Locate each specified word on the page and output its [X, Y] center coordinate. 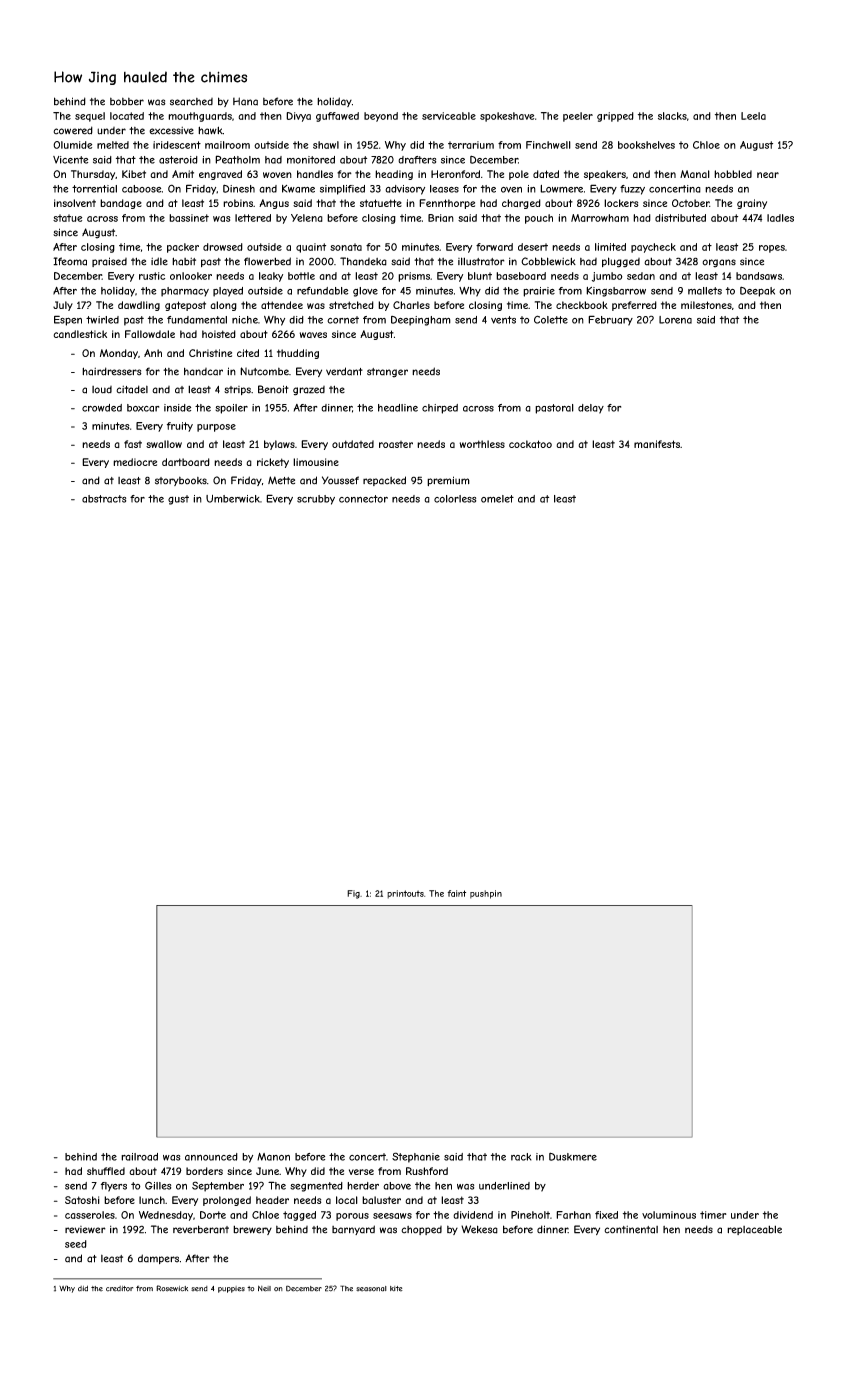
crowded [102, 408]
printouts [405, 894]
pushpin [486, 894]
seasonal [371, 1289]
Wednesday [166, 1216]
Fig [353, 894]
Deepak [757, 291]
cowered [73, 130]
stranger [387, 373]
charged [521, 204]
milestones [706, 305]
